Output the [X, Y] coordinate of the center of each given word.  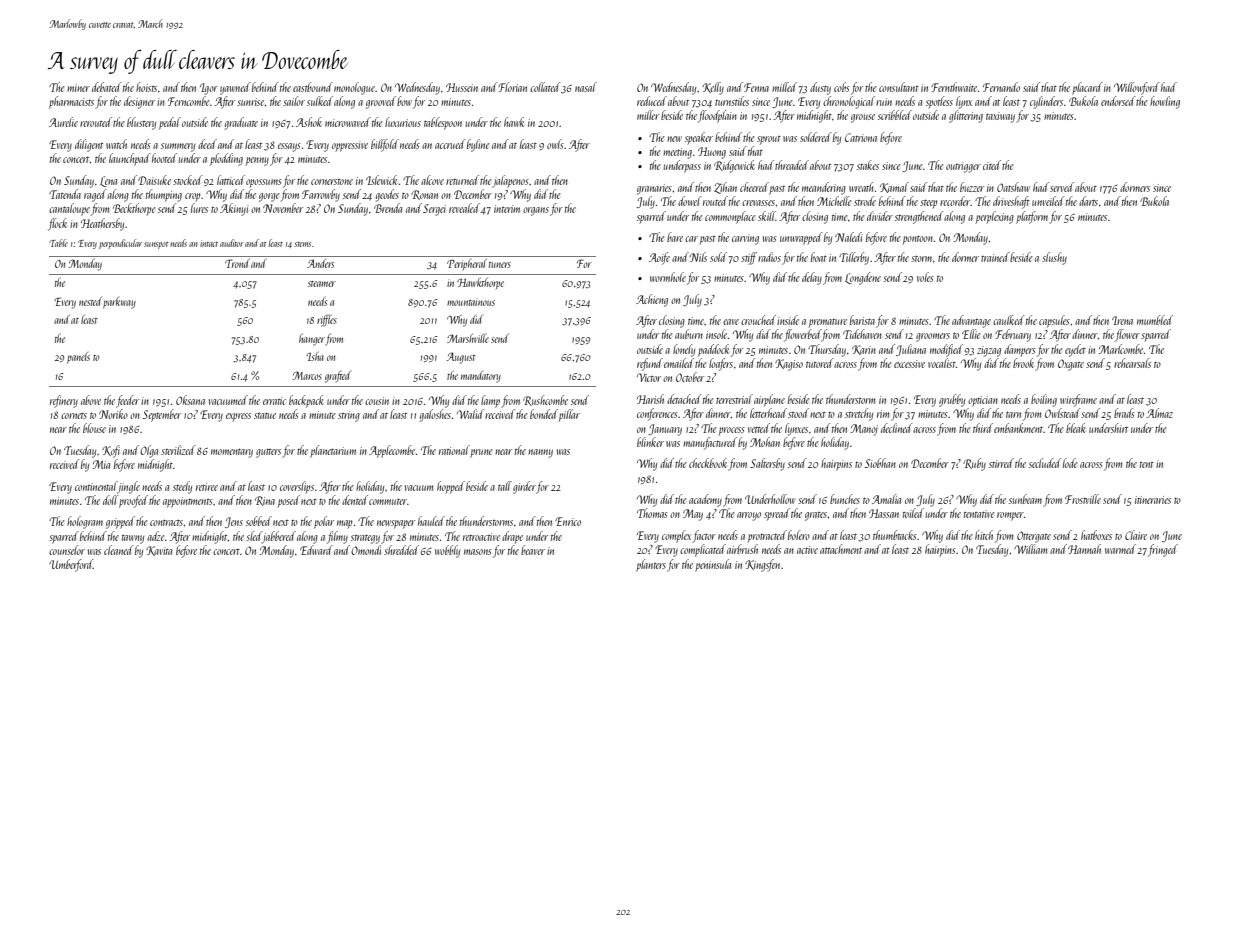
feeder [127, 401]
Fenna [756, 87]
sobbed [259, 521]
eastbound [313, 87]
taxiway [1000, 117]
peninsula [713, 565]
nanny [540, 453]
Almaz [1159, 413]
